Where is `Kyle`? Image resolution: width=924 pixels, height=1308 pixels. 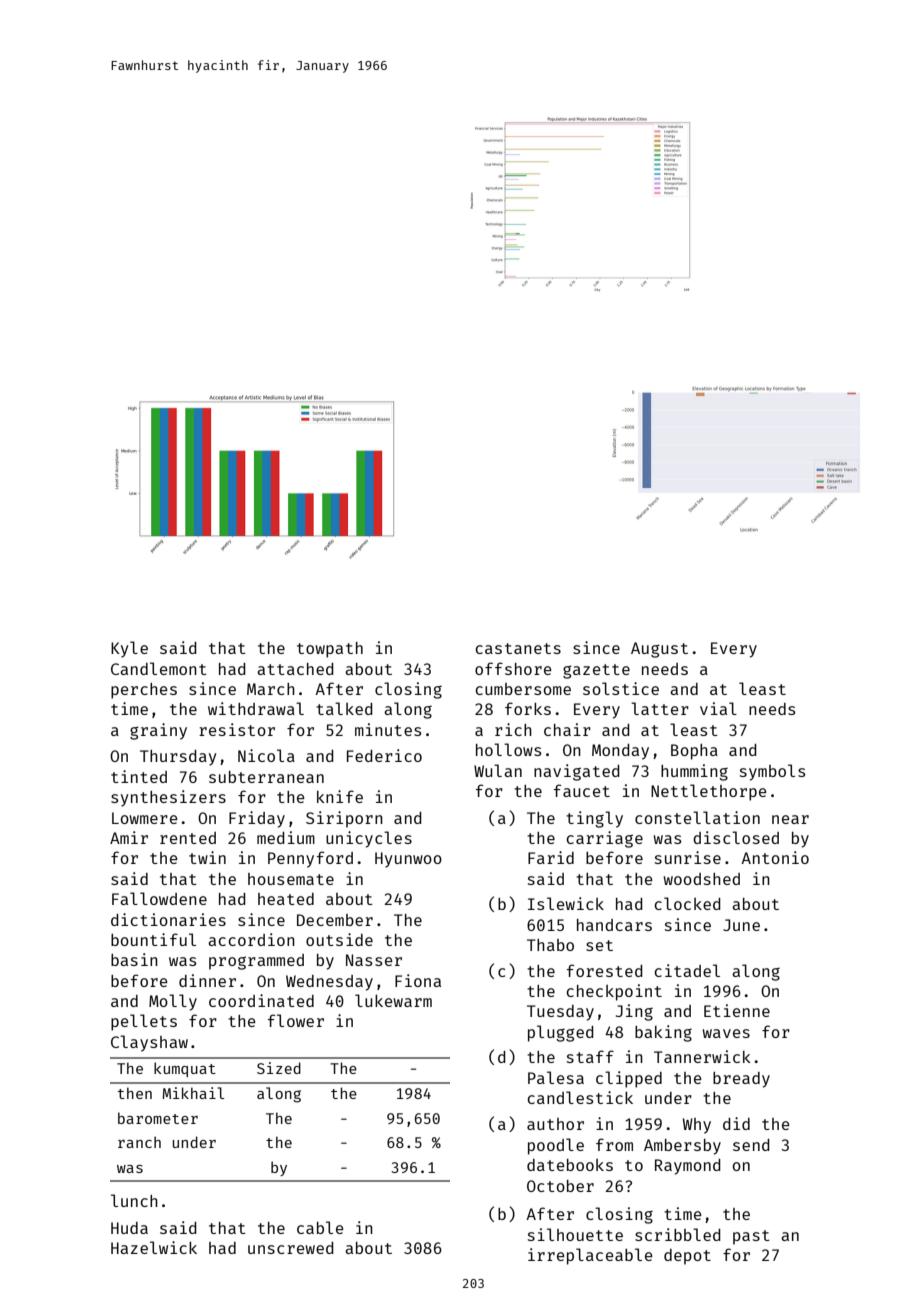 Kyle is located at coordinates (129, 649).
